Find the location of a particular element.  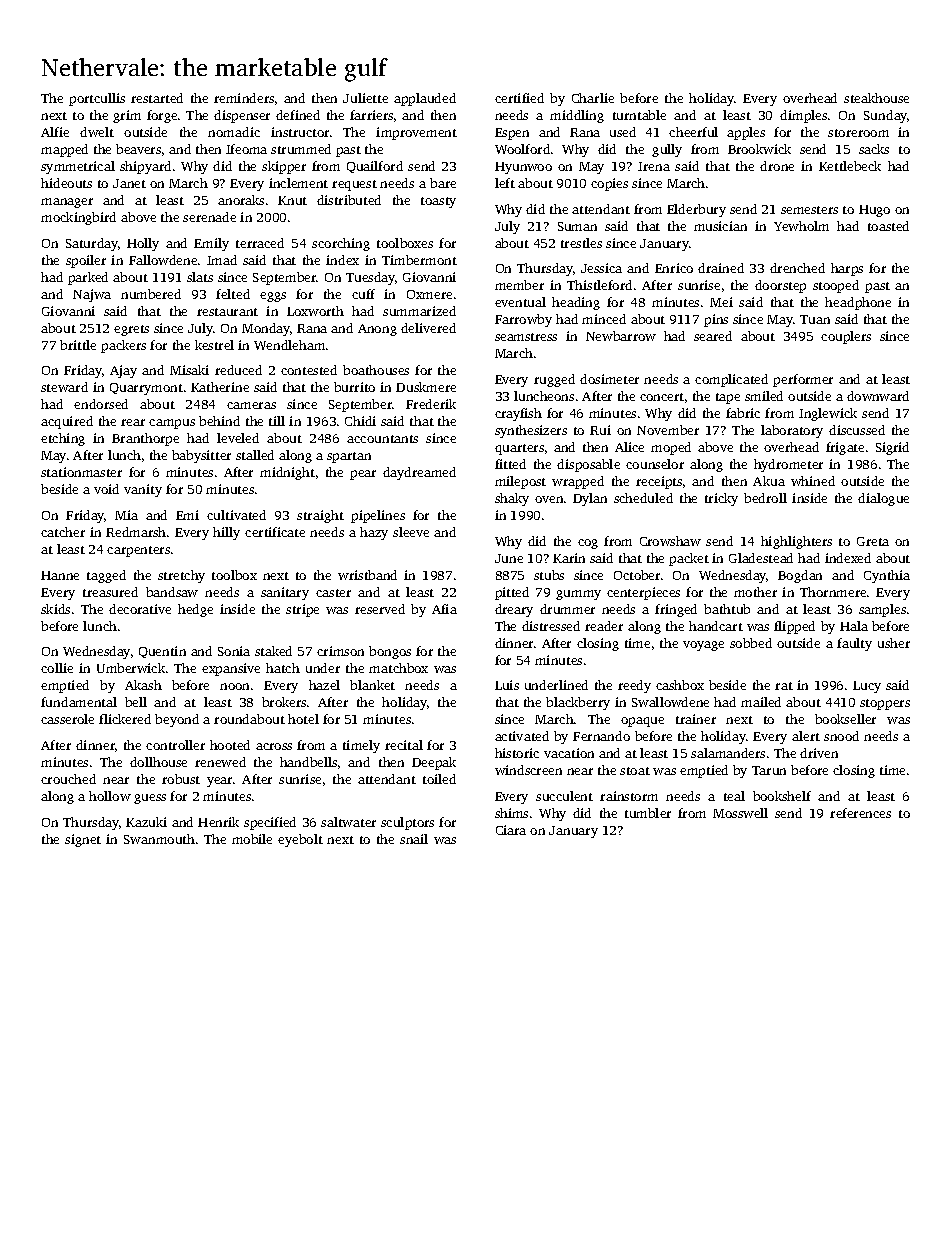

mobile is located at coordinates (252, 839).
